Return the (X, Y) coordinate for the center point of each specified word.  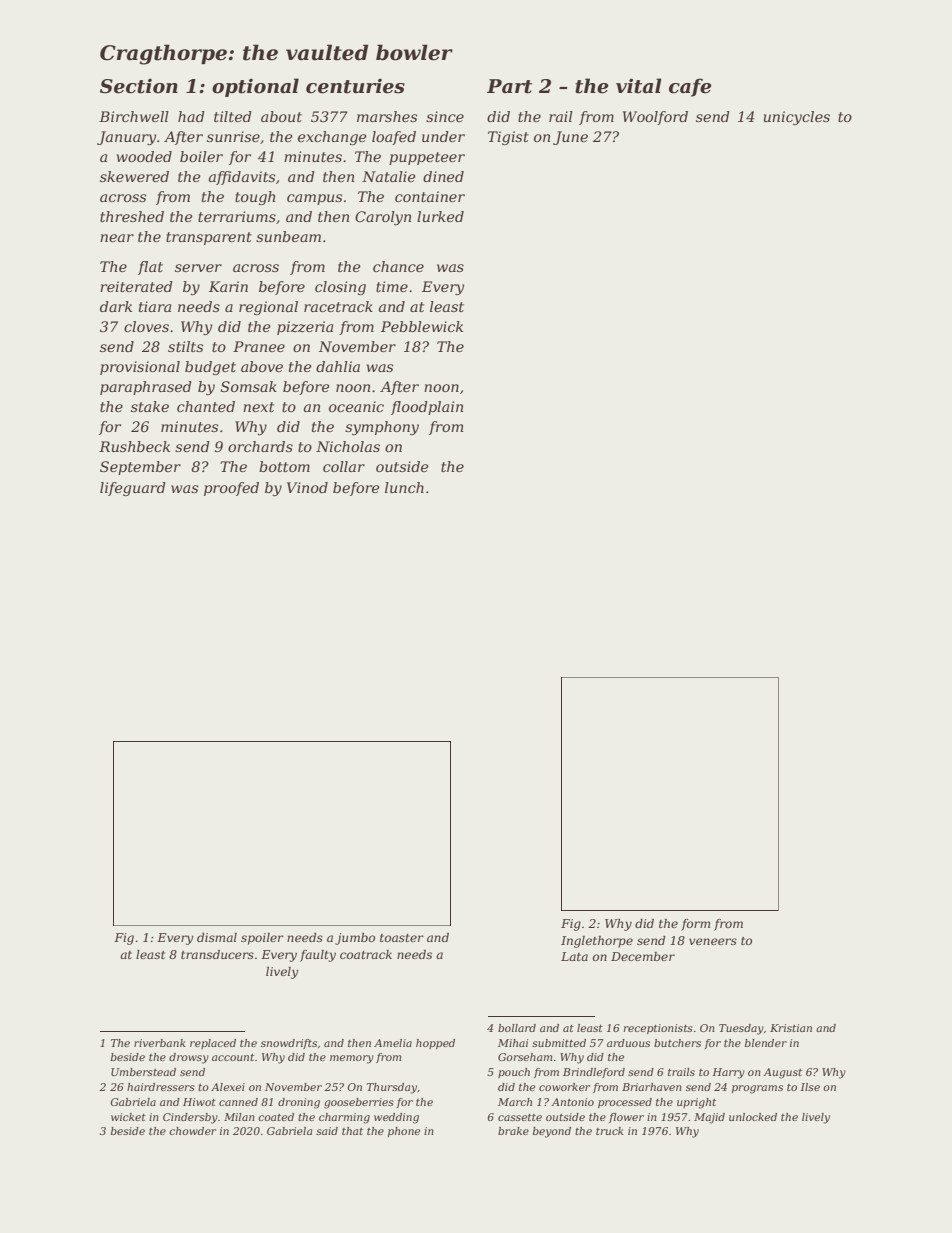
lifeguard (133, 489)
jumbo (355, 939)
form (695, 925)
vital (639, 86)
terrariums (237, 216)
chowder (192, 1131)
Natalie (389, 176)
